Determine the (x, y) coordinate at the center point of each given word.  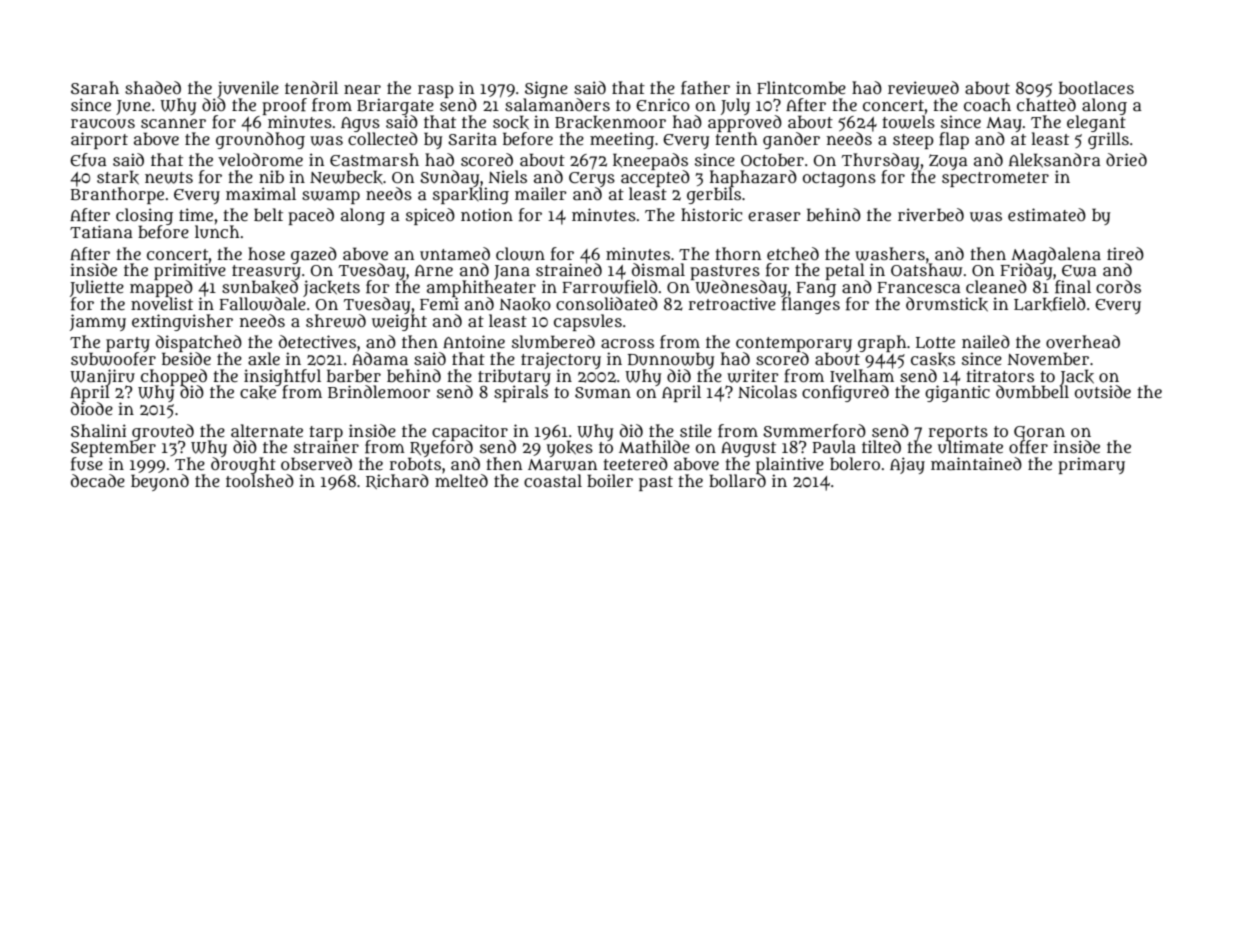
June (133, 107)
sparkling (471, 195)
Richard (397, 481)
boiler (610, 480)
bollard (737, 480)
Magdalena (1056, 255)
